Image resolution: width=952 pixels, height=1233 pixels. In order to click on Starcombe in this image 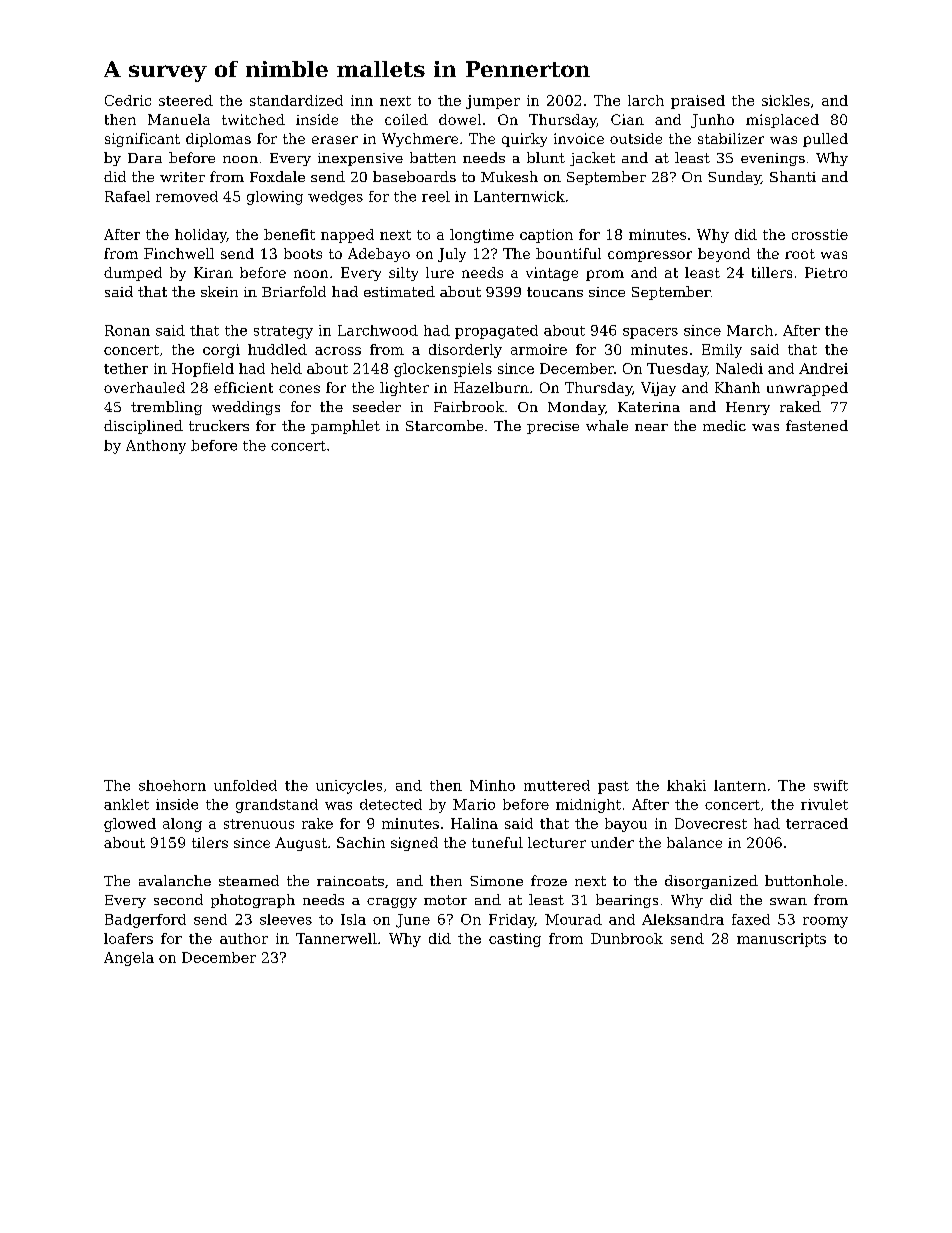, I will do `click(444, 425)`.
